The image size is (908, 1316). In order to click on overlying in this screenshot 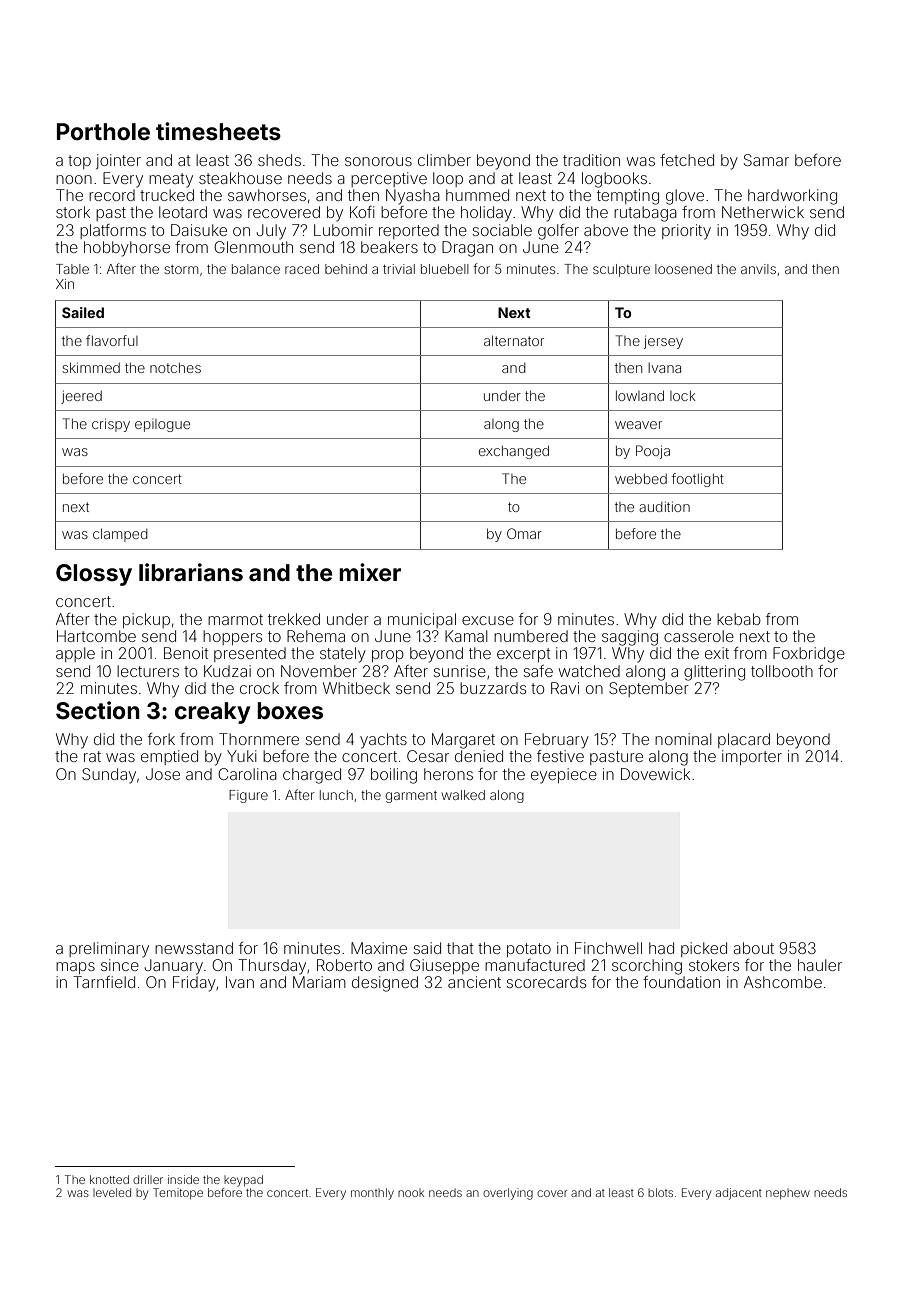, I will do `click(508, 1194)`.
